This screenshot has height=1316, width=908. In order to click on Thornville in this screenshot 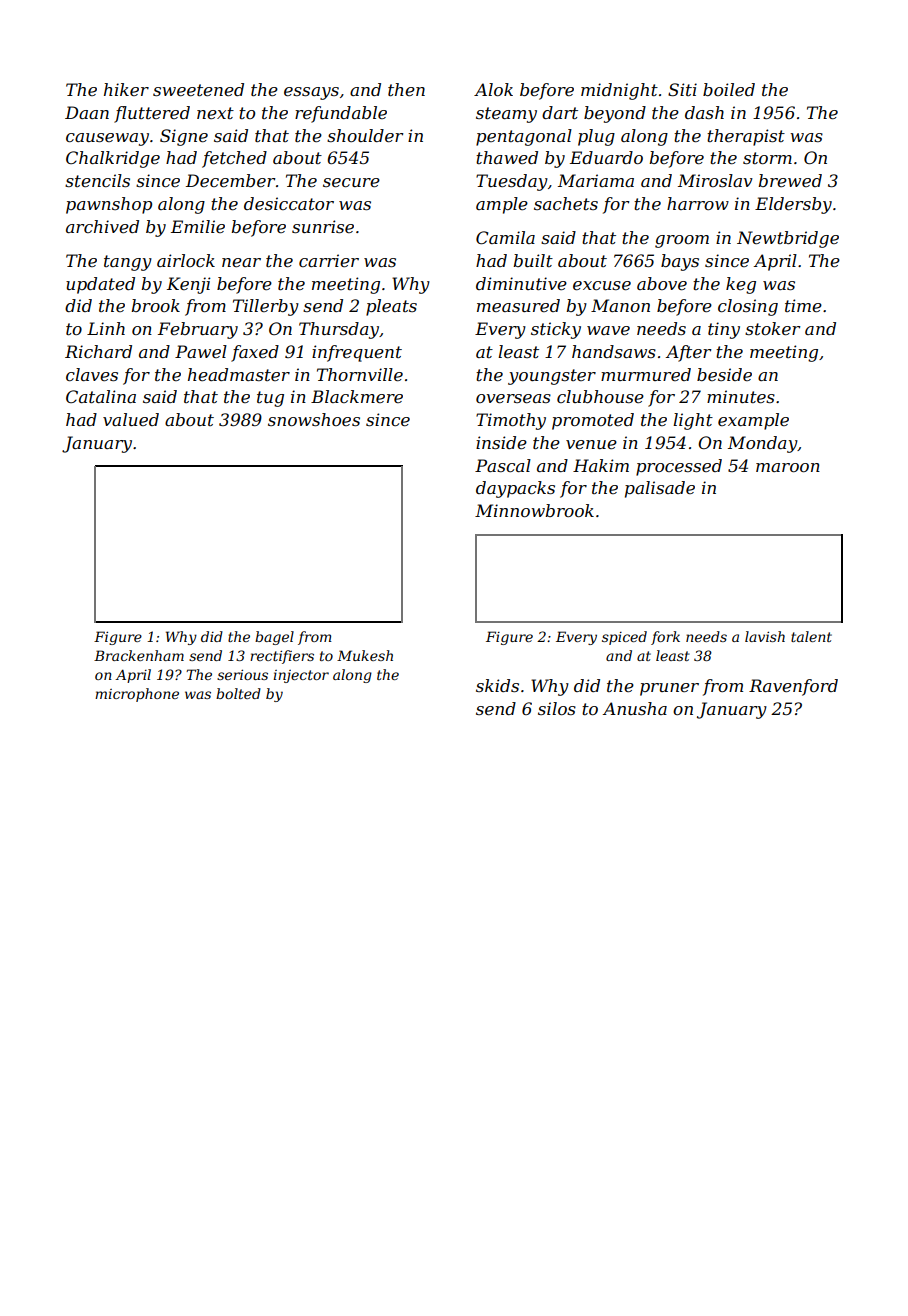, I will do `click(360, 374)`.
